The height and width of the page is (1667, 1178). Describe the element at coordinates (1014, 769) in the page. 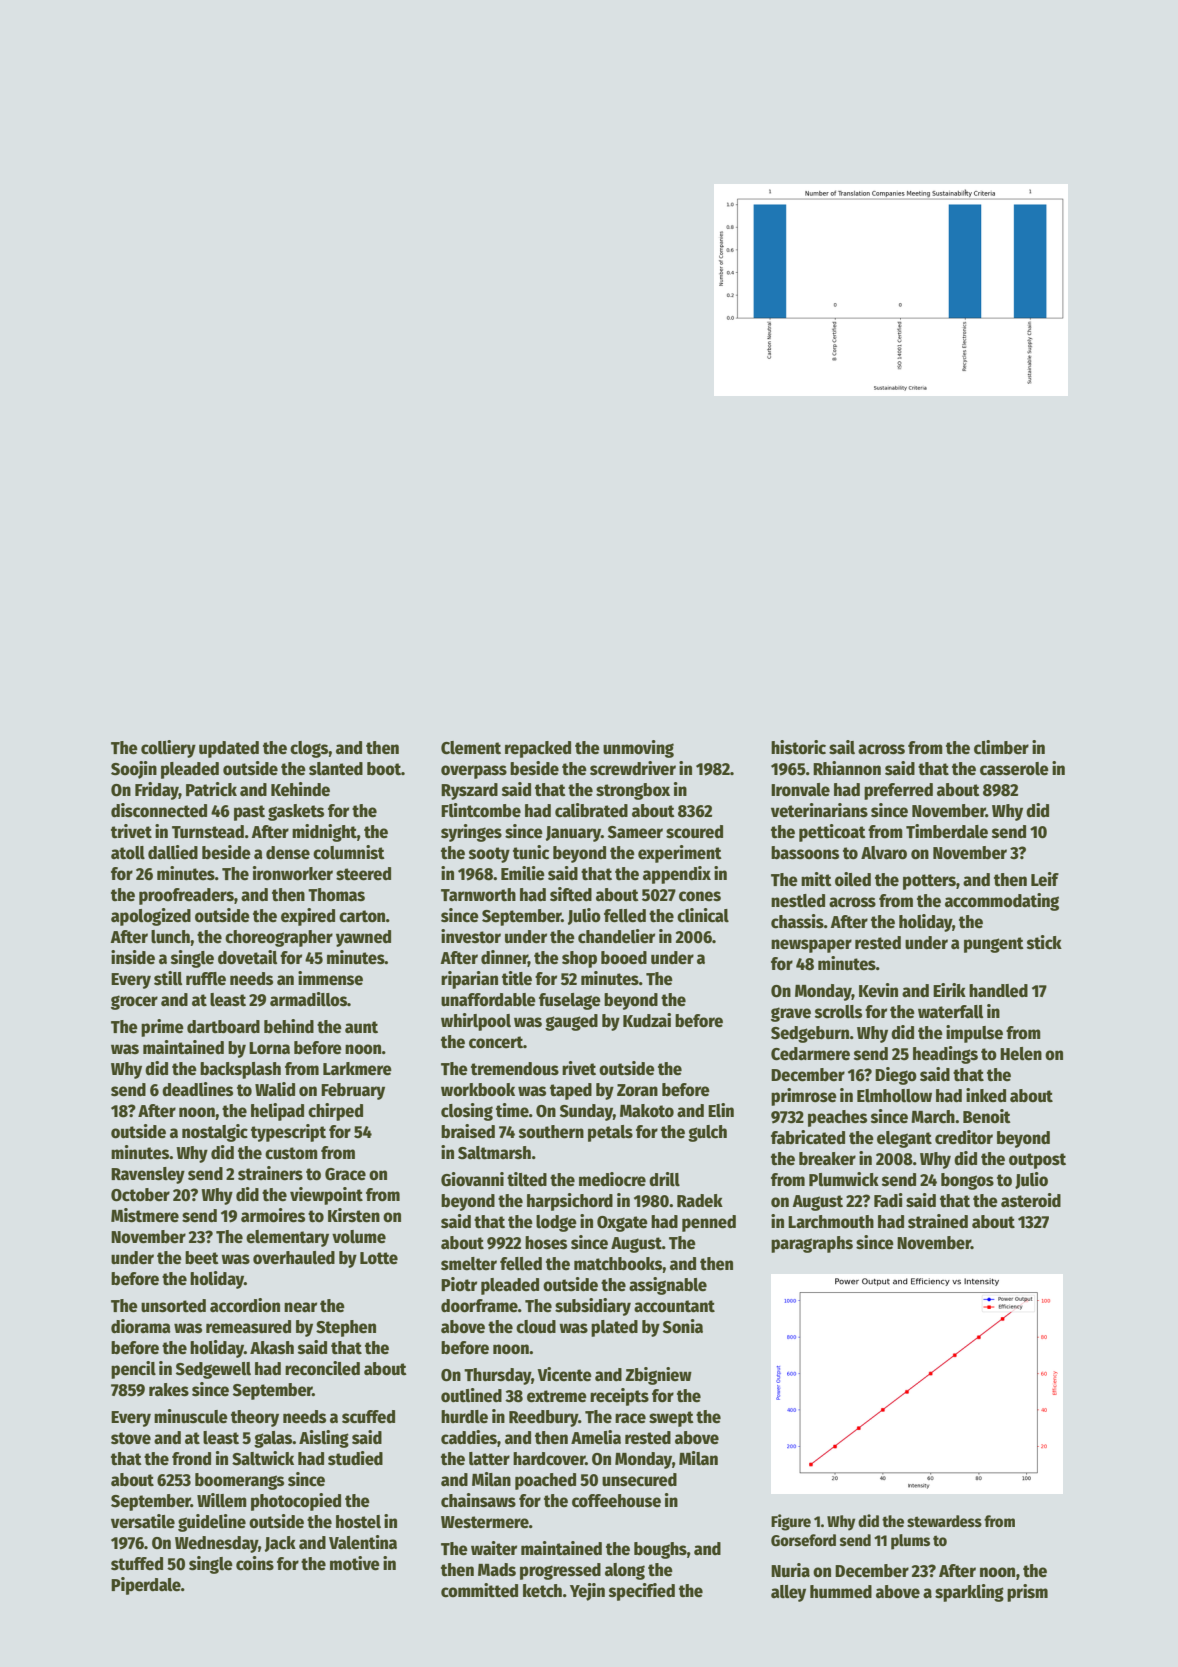

I see `casserole` at that location.
